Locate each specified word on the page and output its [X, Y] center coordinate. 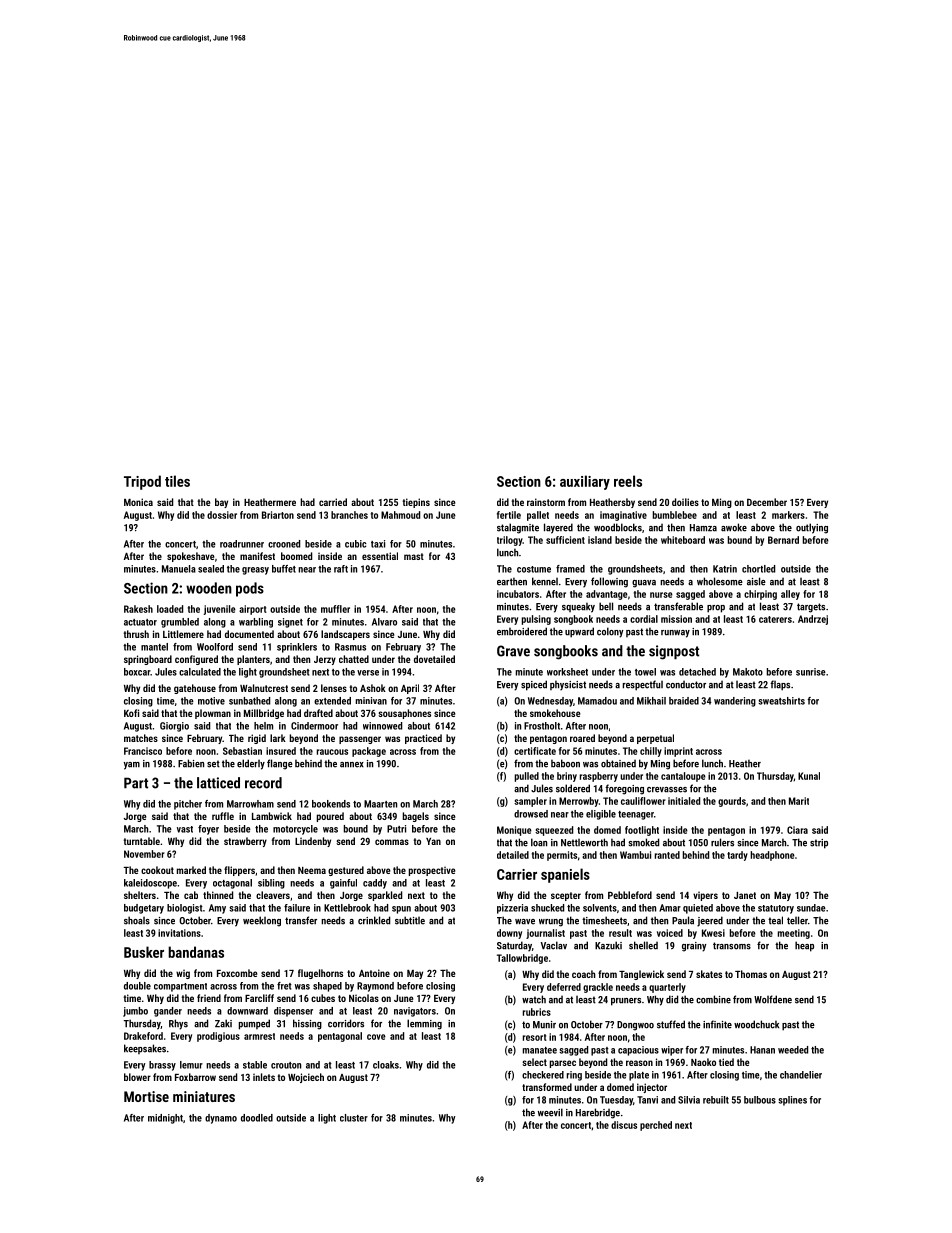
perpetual [655, 739]
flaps [780, 685]
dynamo [221, 1119]
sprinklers [297, 648]
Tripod [142, 482]
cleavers [273, 895]
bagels [416, 817]
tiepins [416, 503]
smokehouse [555, 713]
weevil [550, 1112]
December [767, 502]
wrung [551, 923]
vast [185, 829]
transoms [732, 946]
